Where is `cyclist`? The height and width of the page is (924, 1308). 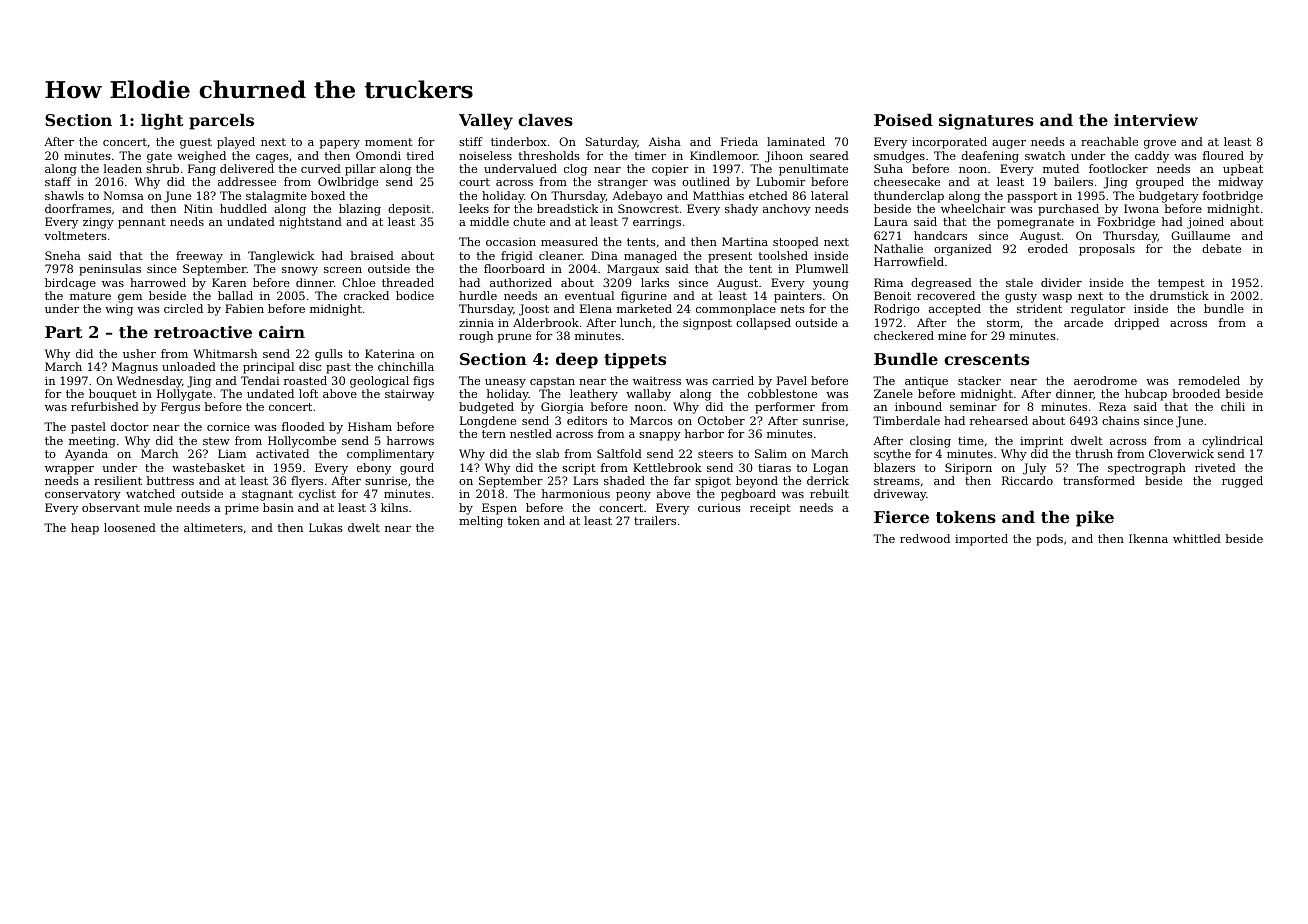
cyclist is located at coordinates (317, 495).
